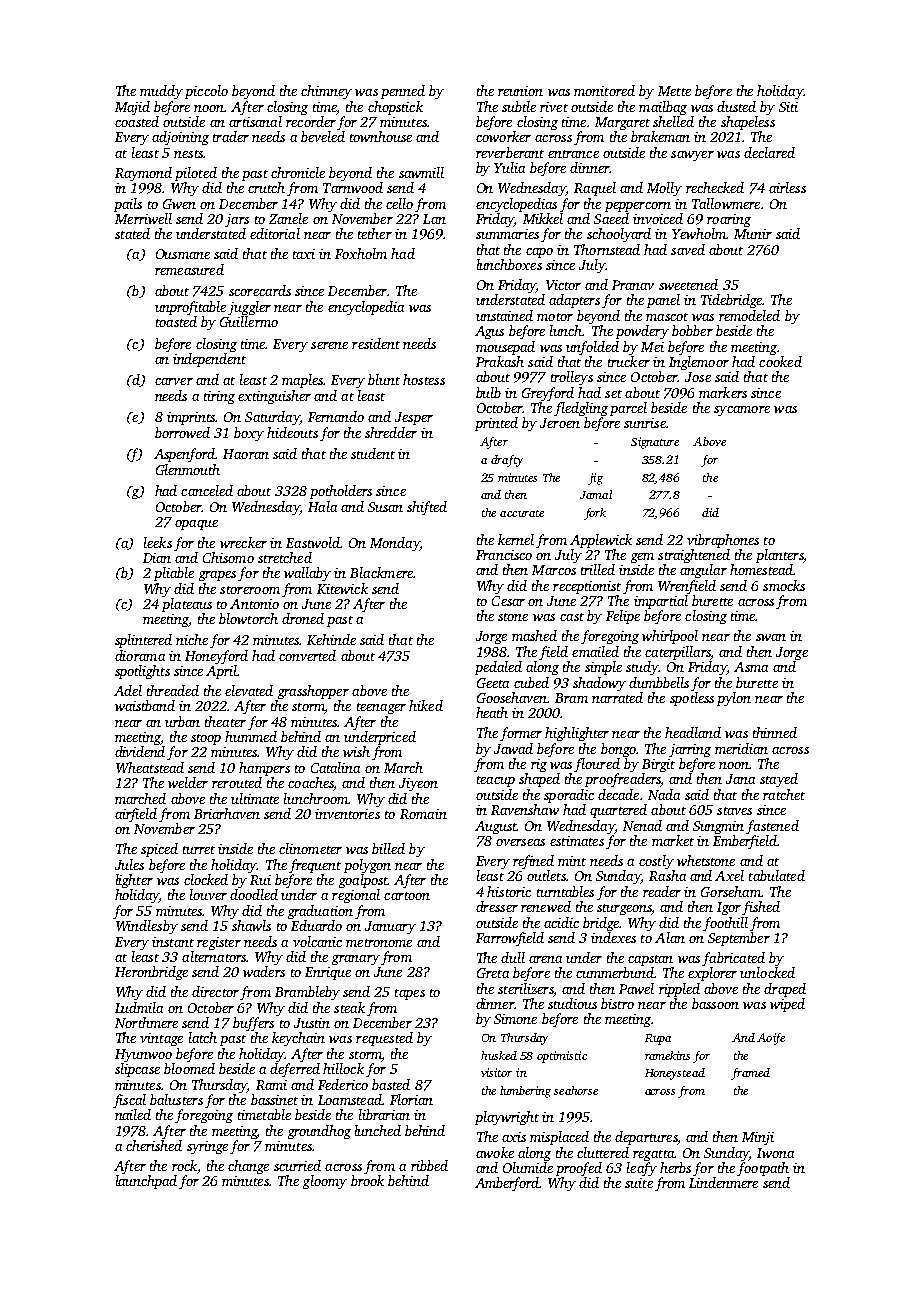  Describe the element at coordinates (180, 138) in the screenshot. I see `adjoining` at that location.
